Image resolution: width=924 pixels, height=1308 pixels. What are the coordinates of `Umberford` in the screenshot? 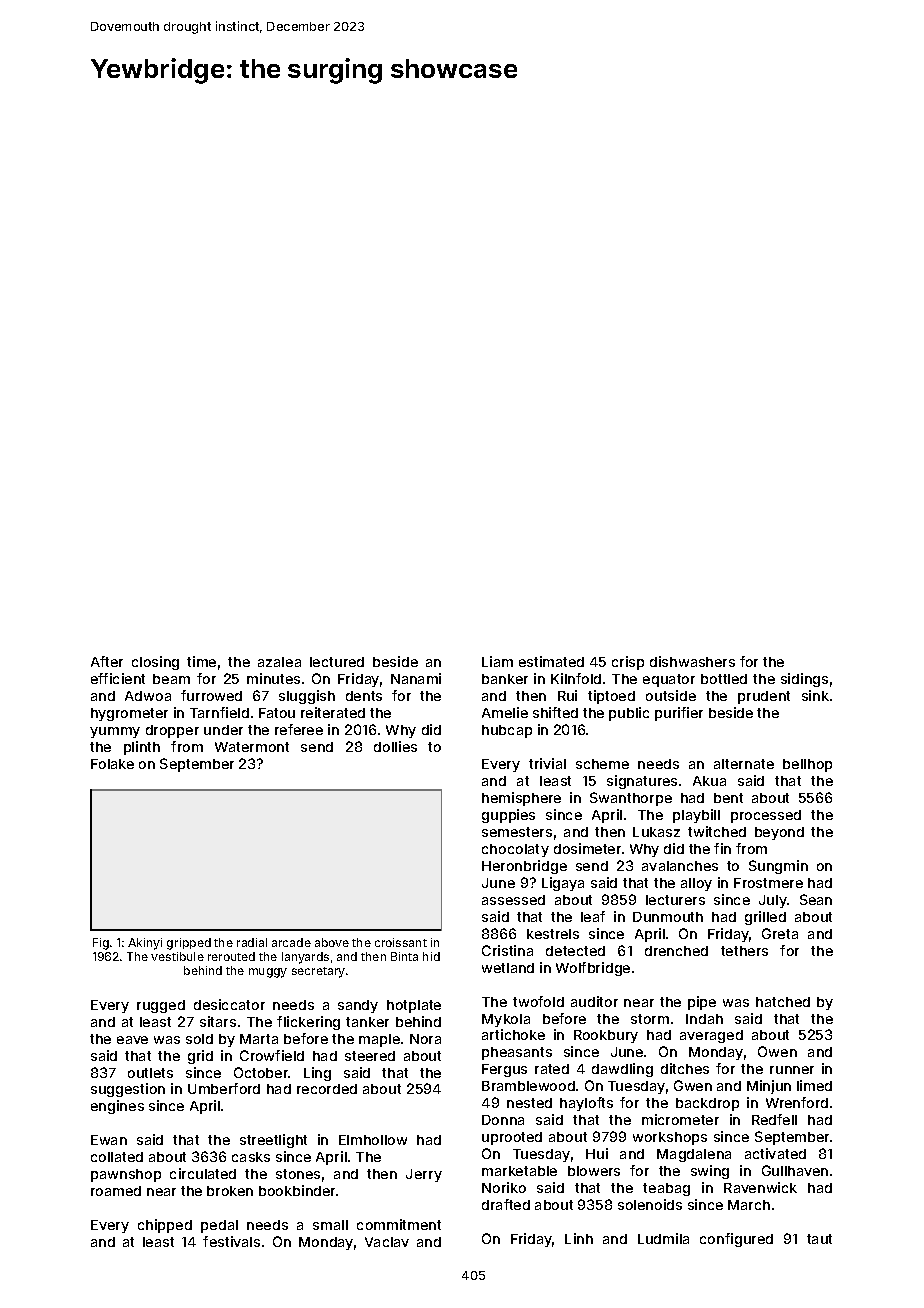 It's located at (224, 1088).
